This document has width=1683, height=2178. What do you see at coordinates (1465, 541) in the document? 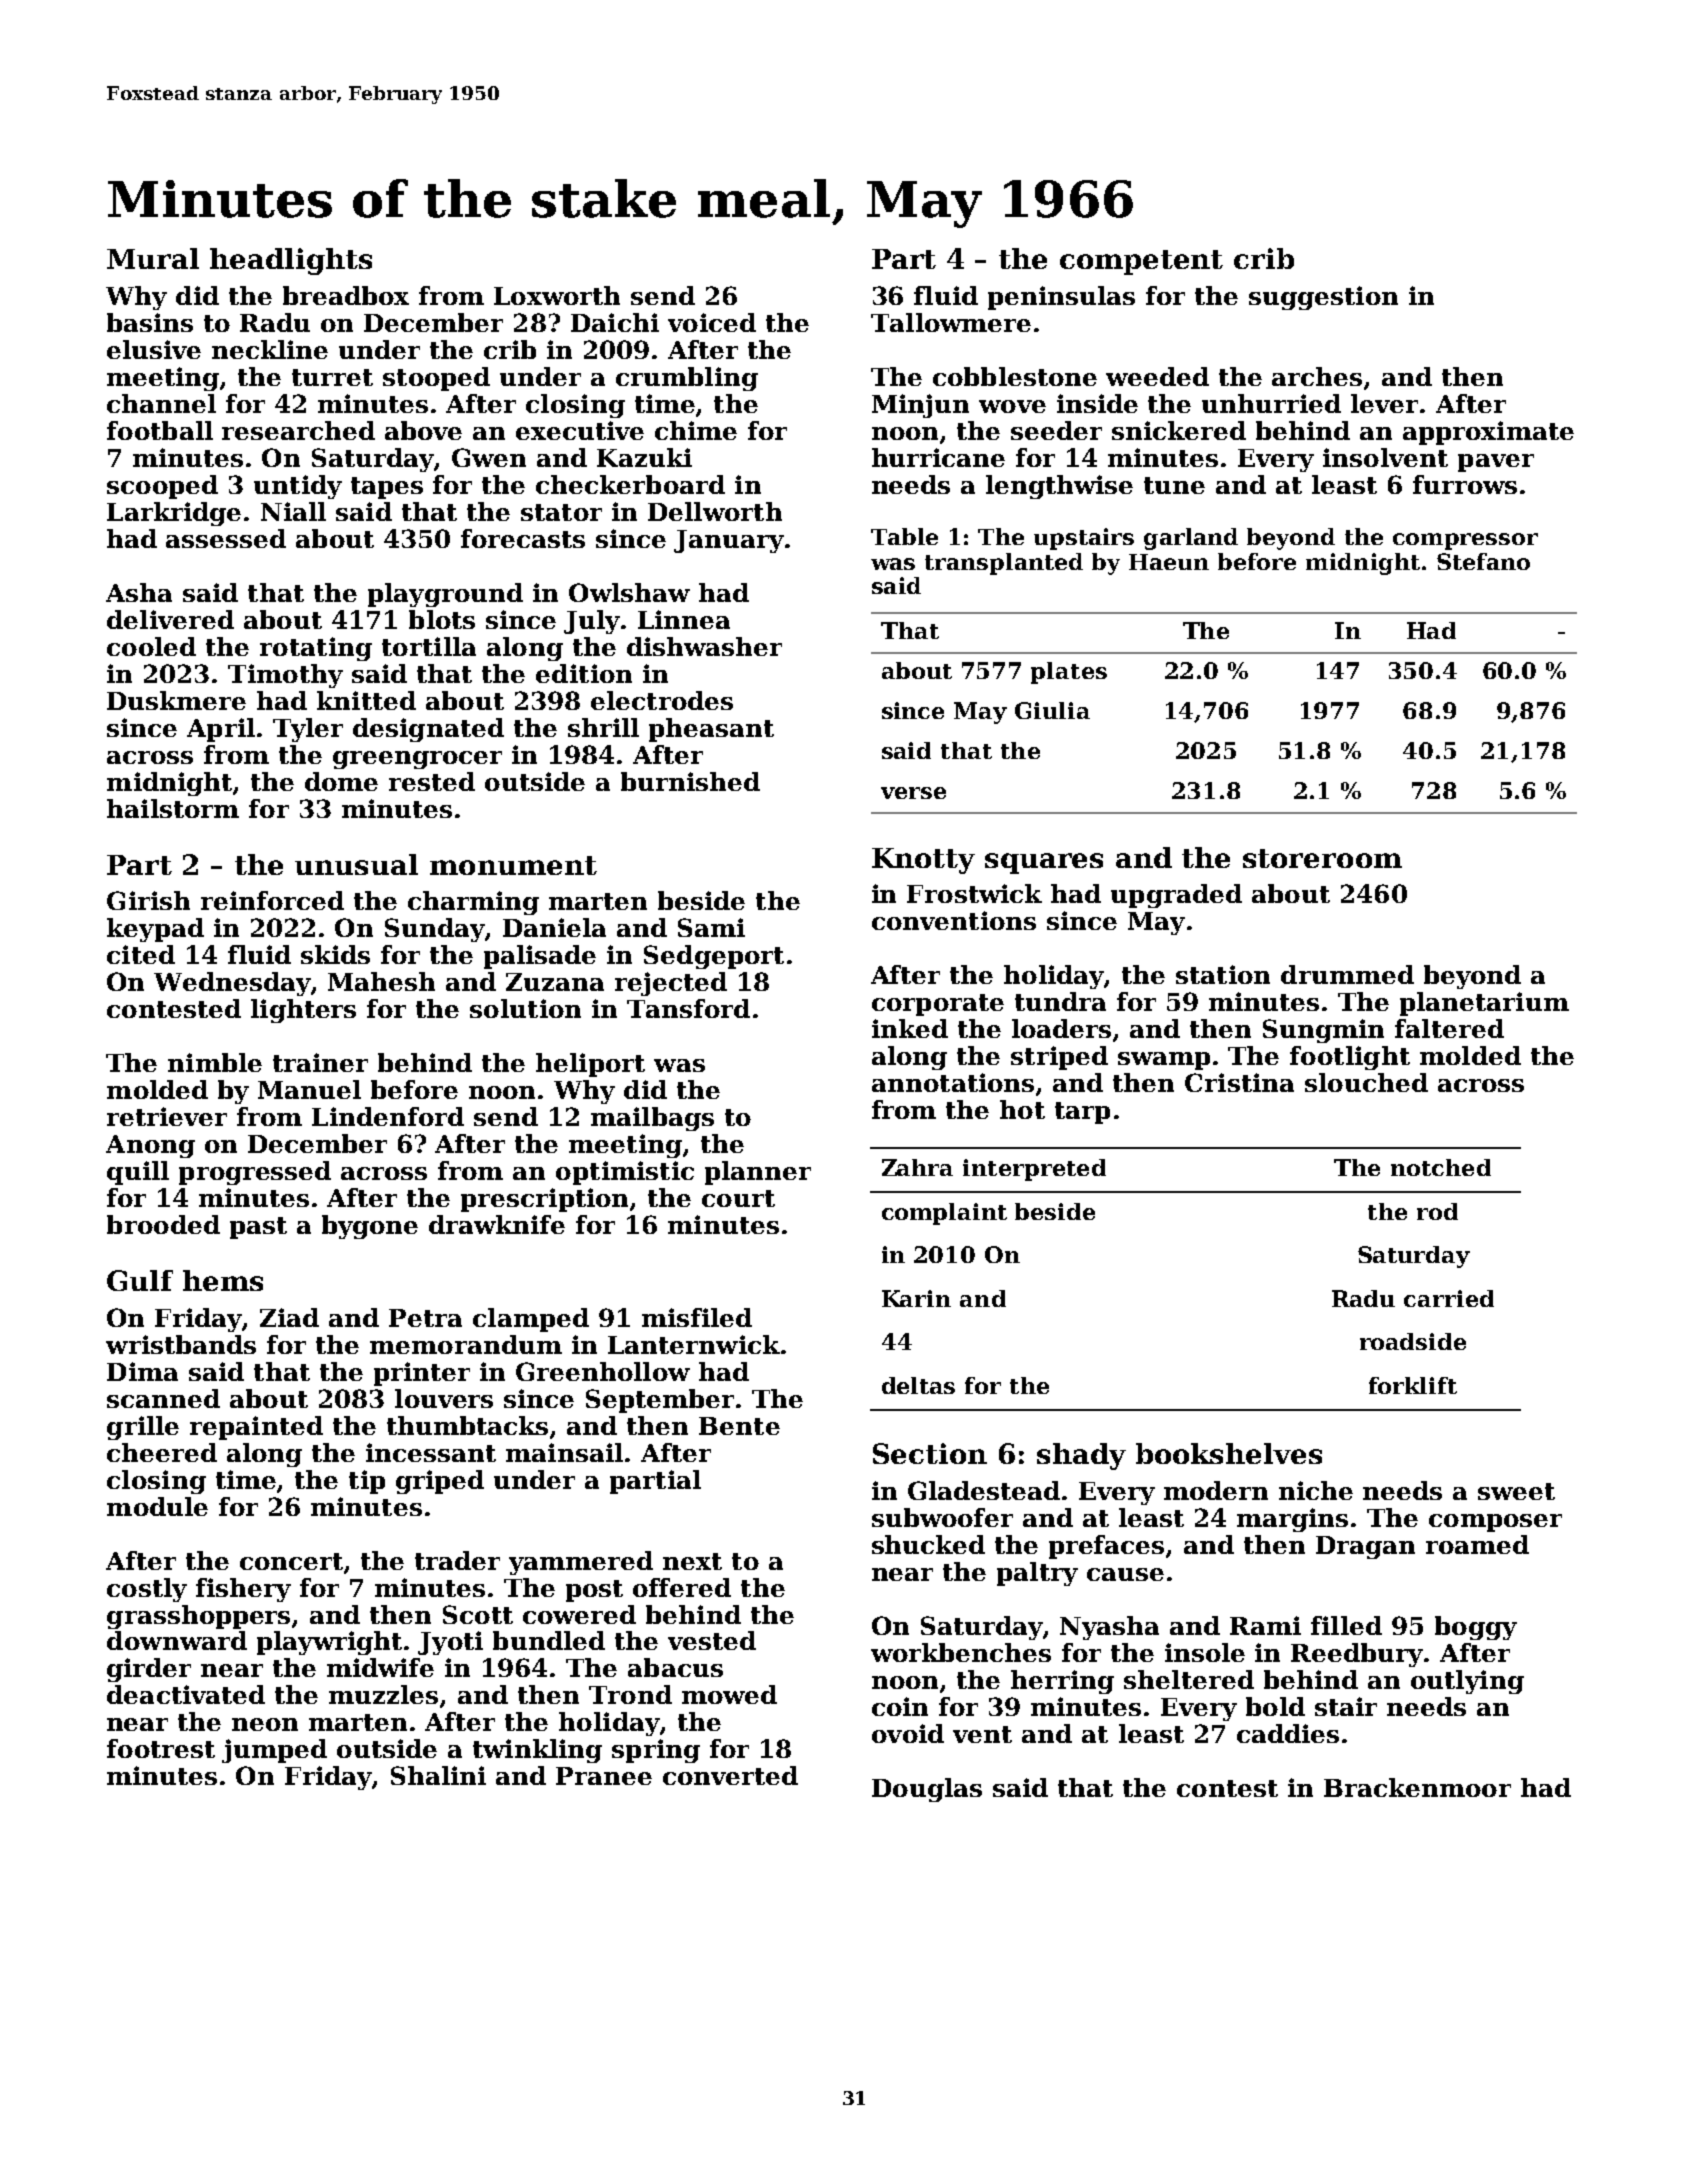
I see `compressor` at bounding box center [1465, 541].
